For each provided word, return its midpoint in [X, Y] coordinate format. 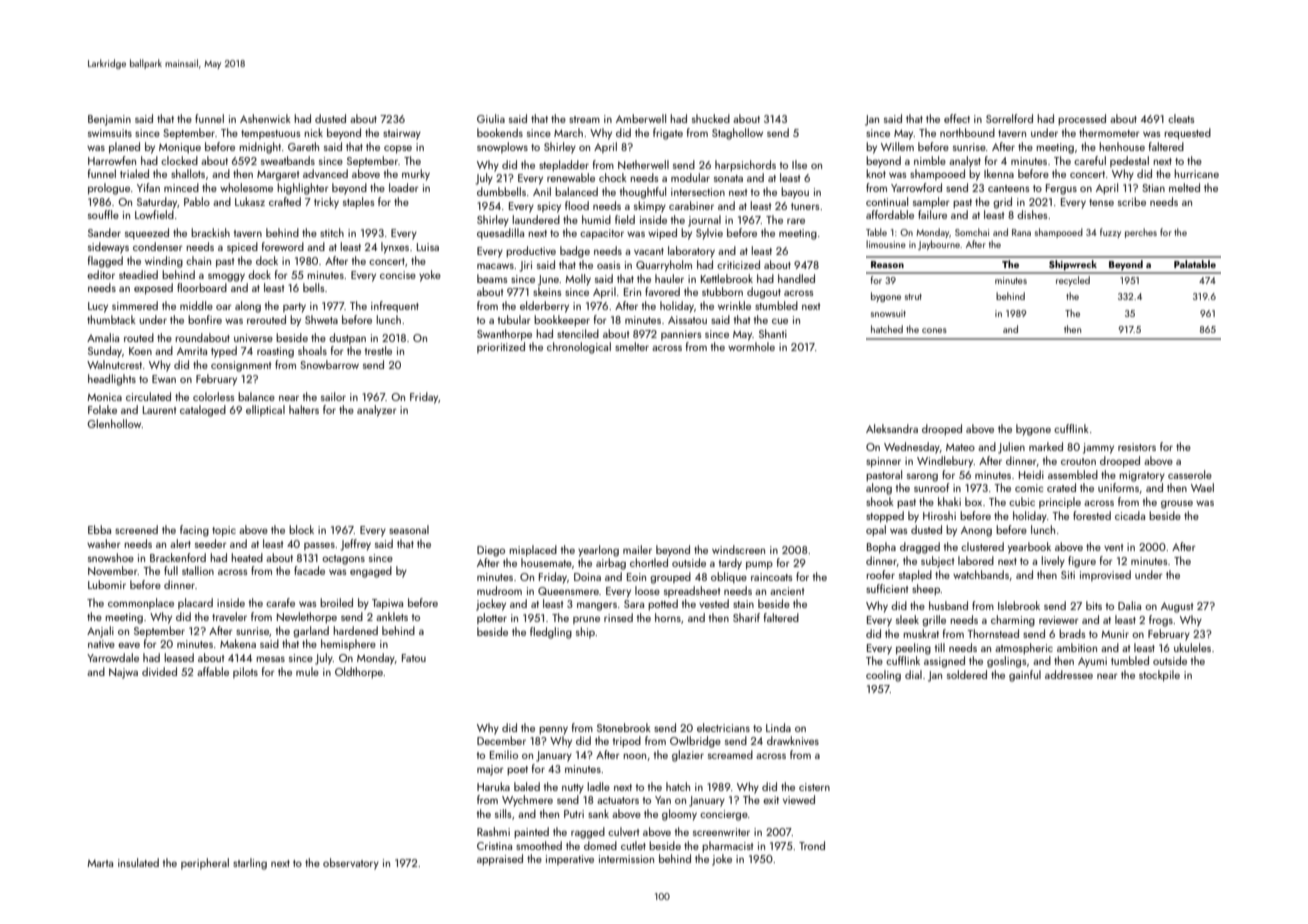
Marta [100, 863]
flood [577, 205]
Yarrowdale [113, 657]
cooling [883, 676]
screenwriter [721, 832]
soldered [967, 674]
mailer [637, 549]
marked [1046, 446]
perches [1141, 233]
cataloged [203, 411]
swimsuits [110, 133]
